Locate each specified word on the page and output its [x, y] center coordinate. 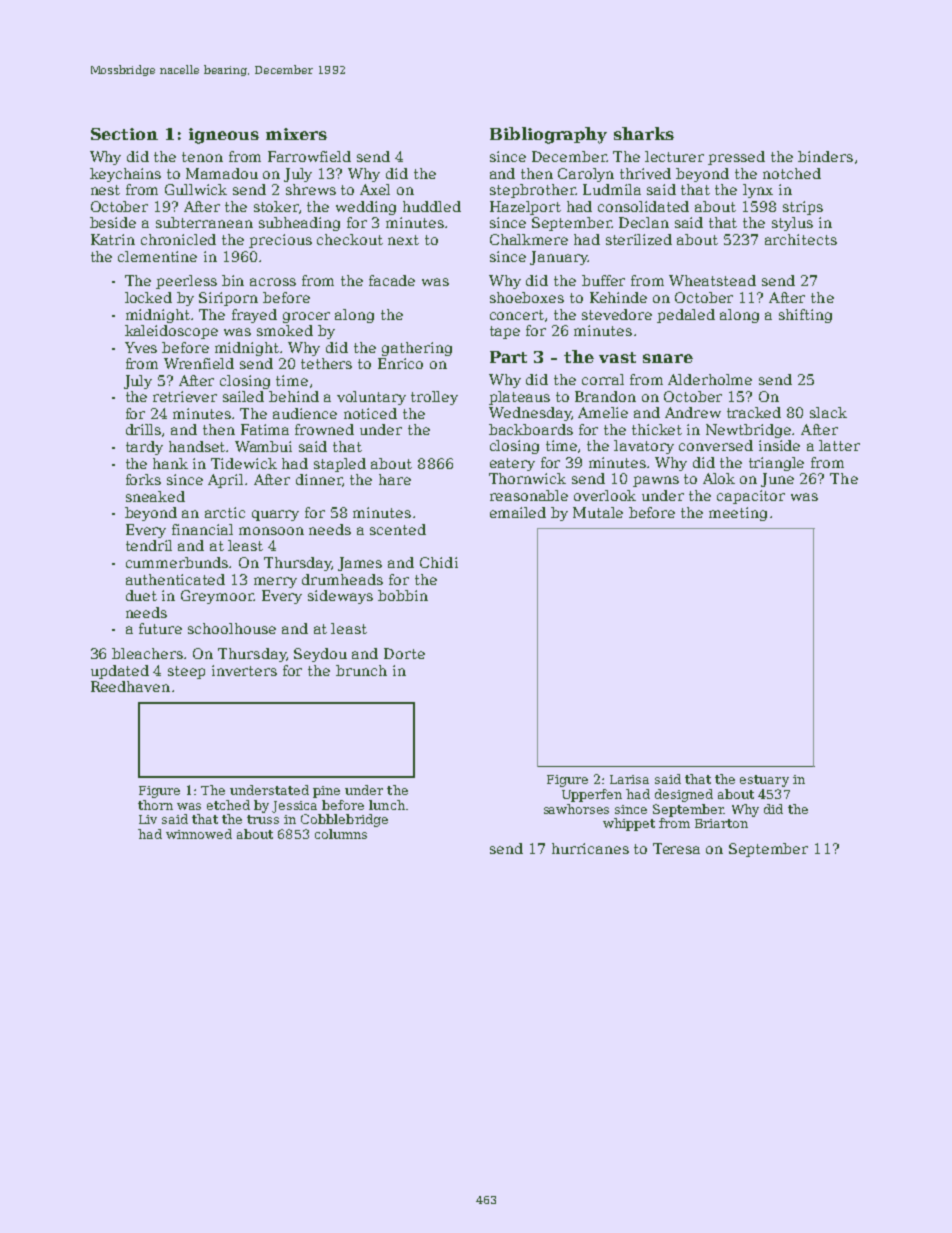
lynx [758, 191]
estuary [764, 781]
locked [148, 297]
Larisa [629, 779]
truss [263, 819]
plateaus [519, 398]
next [403, 240]
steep [186, 672]
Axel [375, 189]
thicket [657, 429]
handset [198, 446]
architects [801, 239]
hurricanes [590, 848]
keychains [125, 175]
